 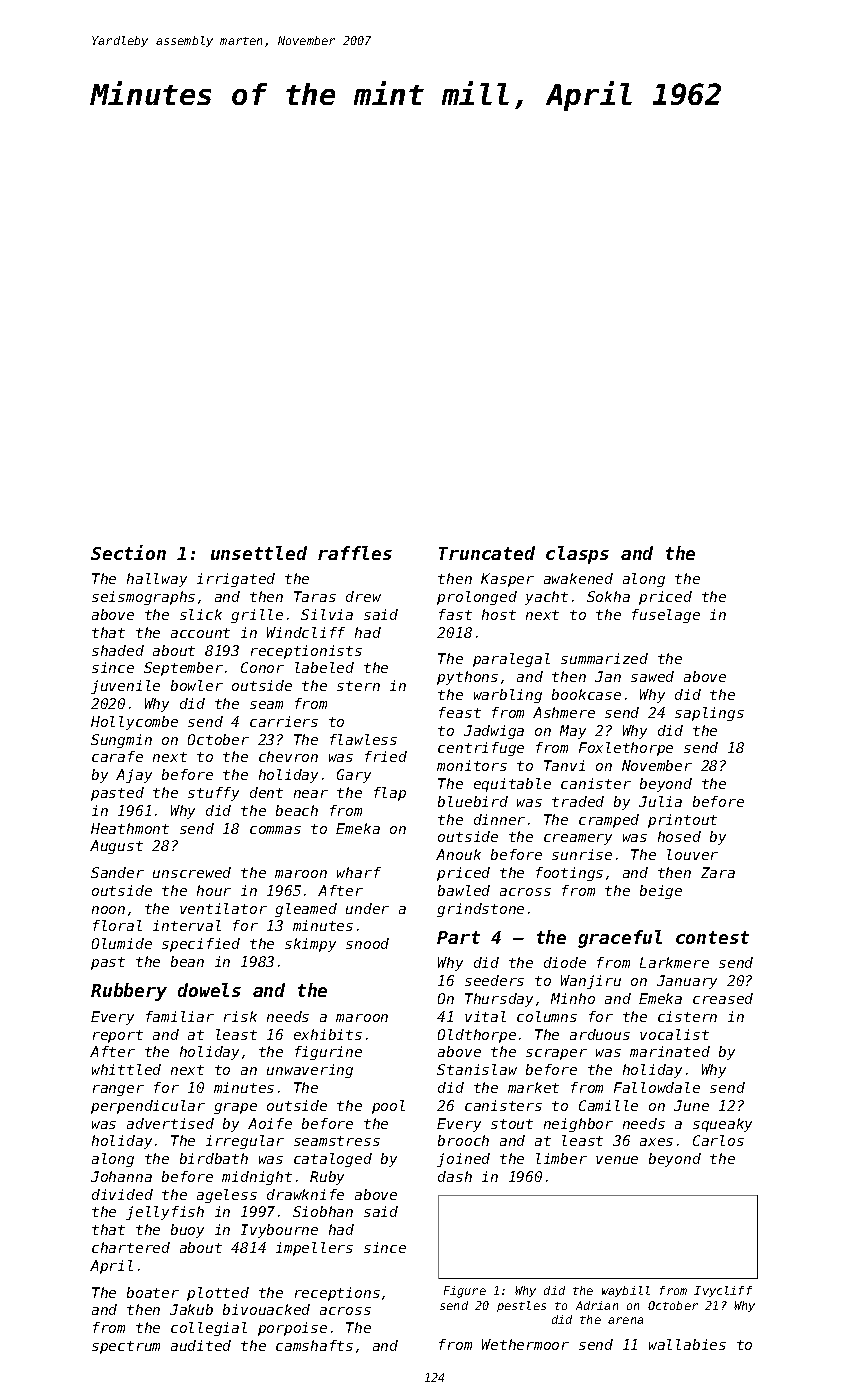 What do you see at coordinates (723, 1291) in the screenshot?
I see `Ivycliff` at bounding box center [723, 1291].
